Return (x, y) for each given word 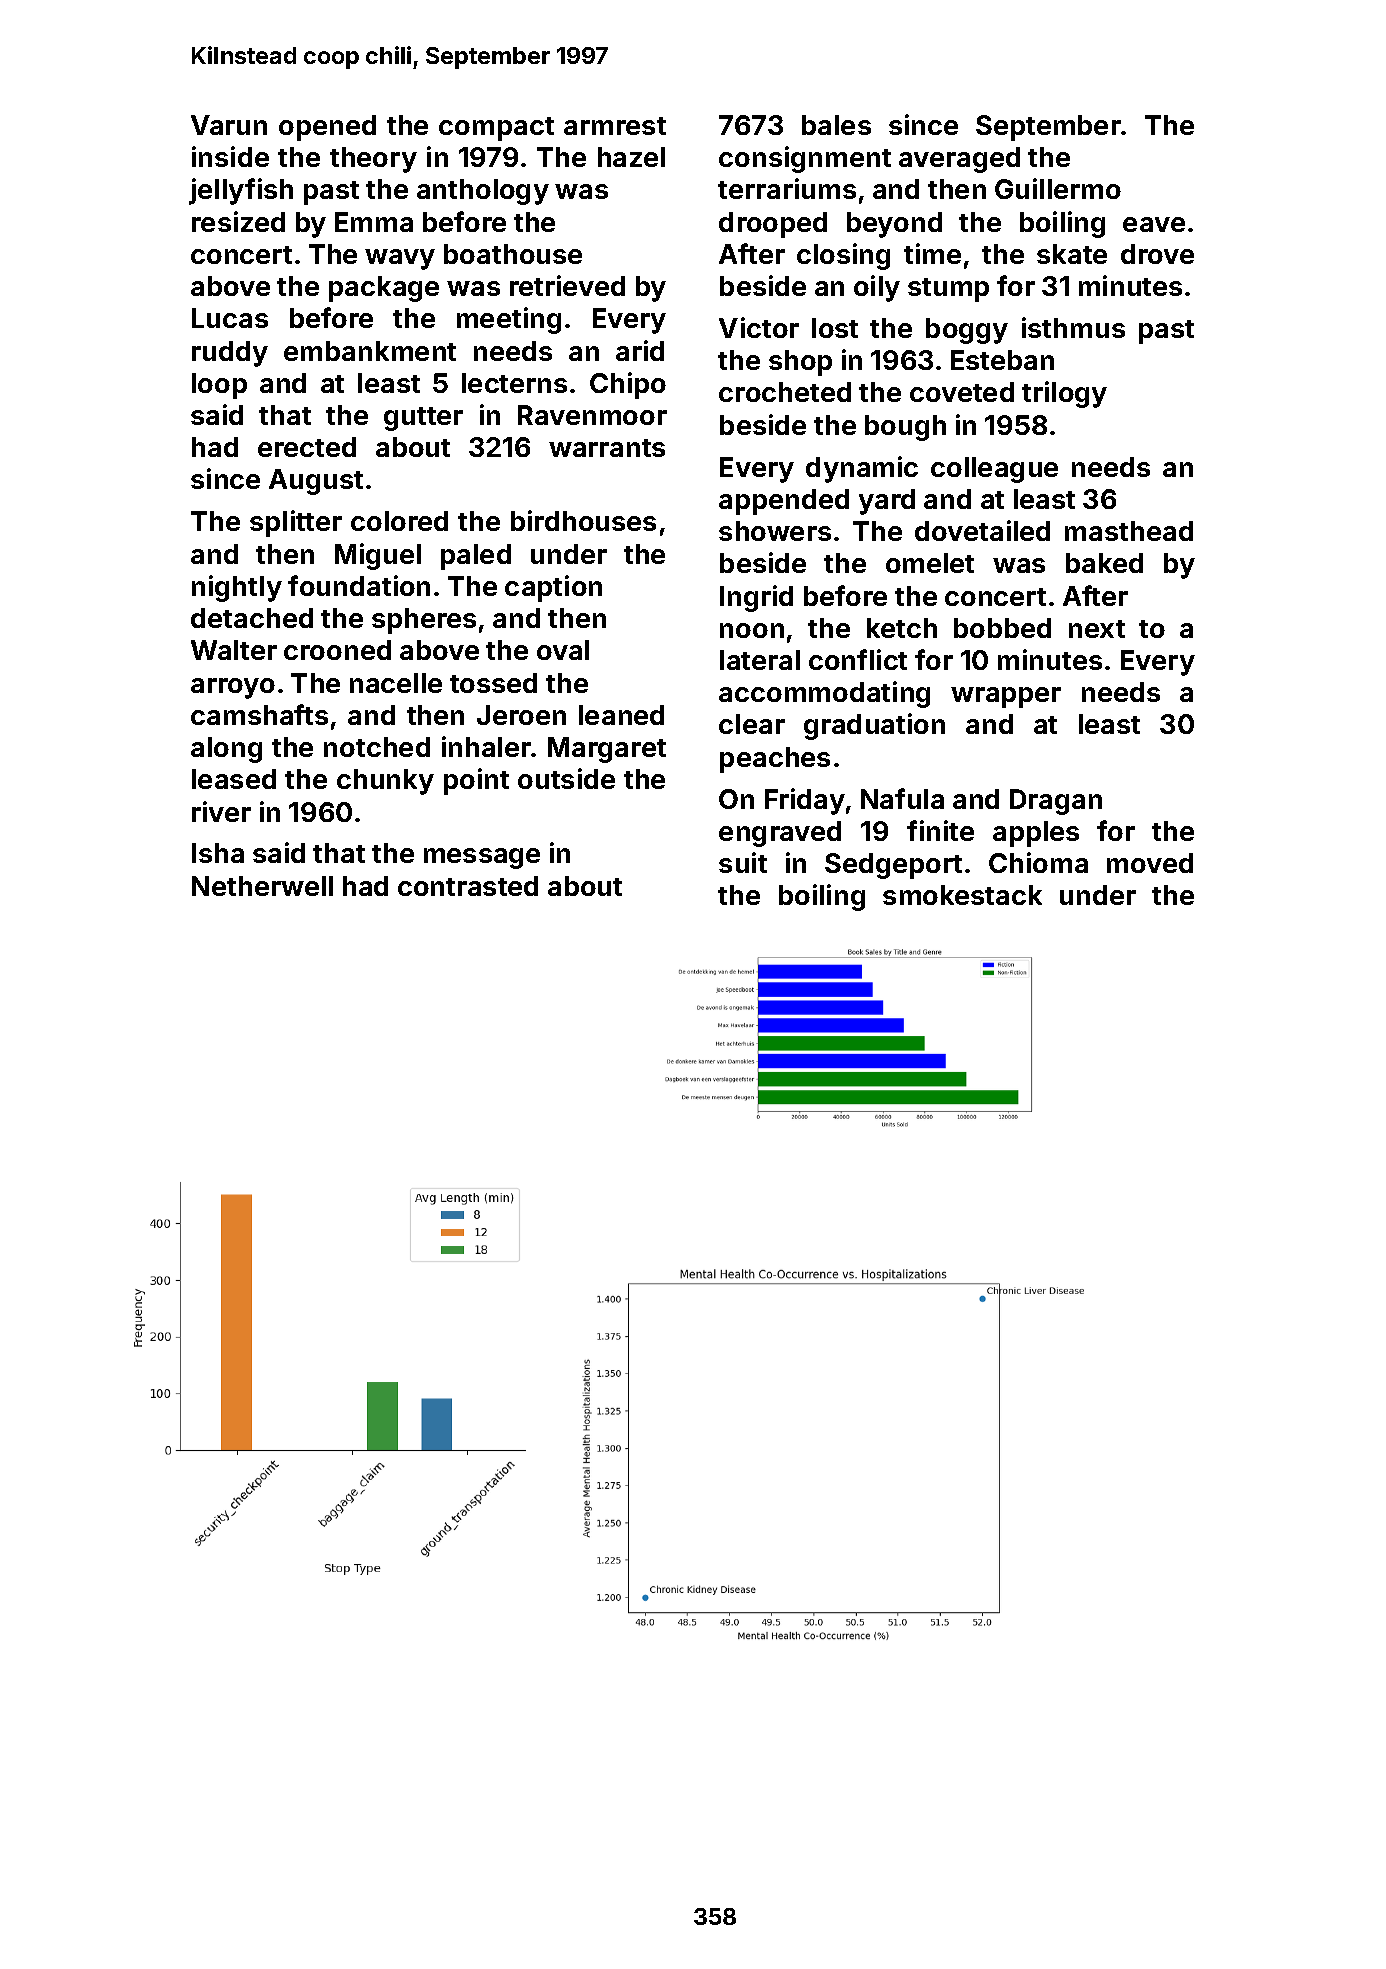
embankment (370, 351)
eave (1154, 224)
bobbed (1002, 628)
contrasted (468, 886)
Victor (759, 327)
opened (327, 128)
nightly (237, 588)
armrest (615, 126)
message (482, 858)
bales (836, 125)
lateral (760, 660)
